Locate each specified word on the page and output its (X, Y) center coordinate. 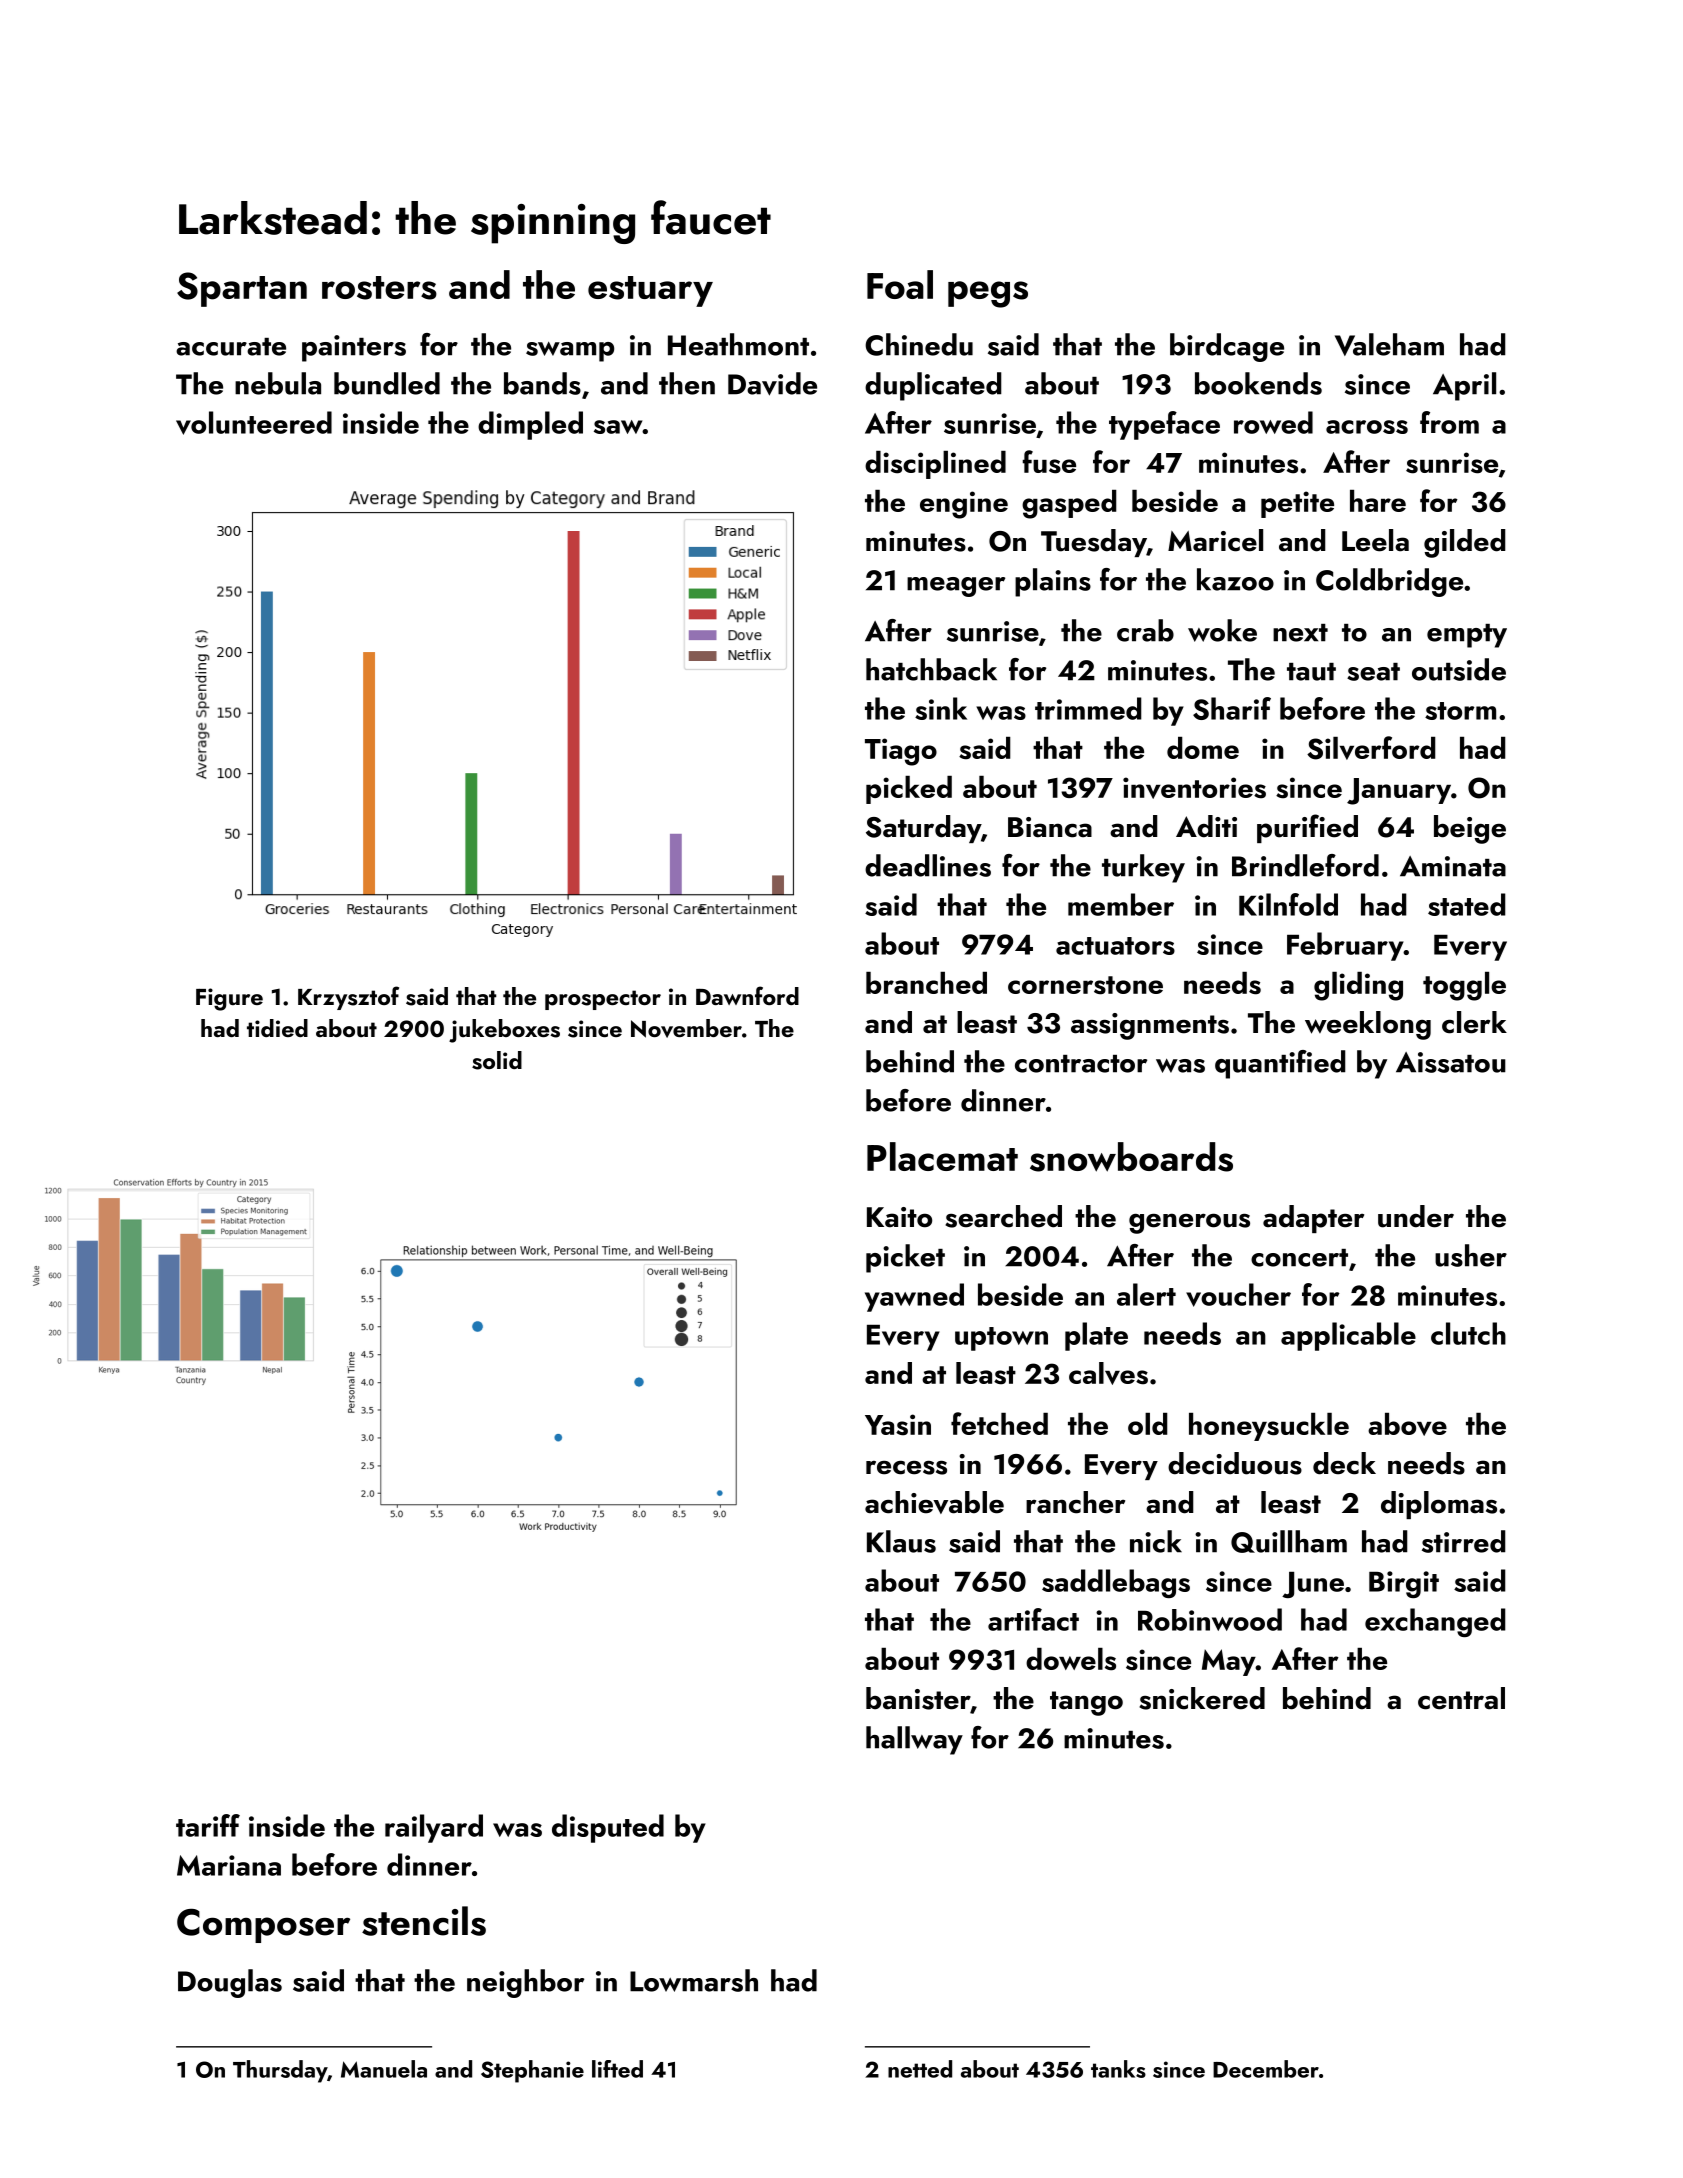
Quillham (1289, 1541)
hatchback (931, 669)
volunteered (254, 423)
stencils (424, 1921)
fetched (999, 1423)
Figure (229, 999)
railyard (434, 1828)
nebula (278, 383)
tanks (1118, 2069)
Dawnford (747, 995)
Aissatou (1451, 1062)
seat (1373, 672)
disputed (608, 1828)
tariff (208, 1825)
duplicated (933, 386)
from (1449, 422)
